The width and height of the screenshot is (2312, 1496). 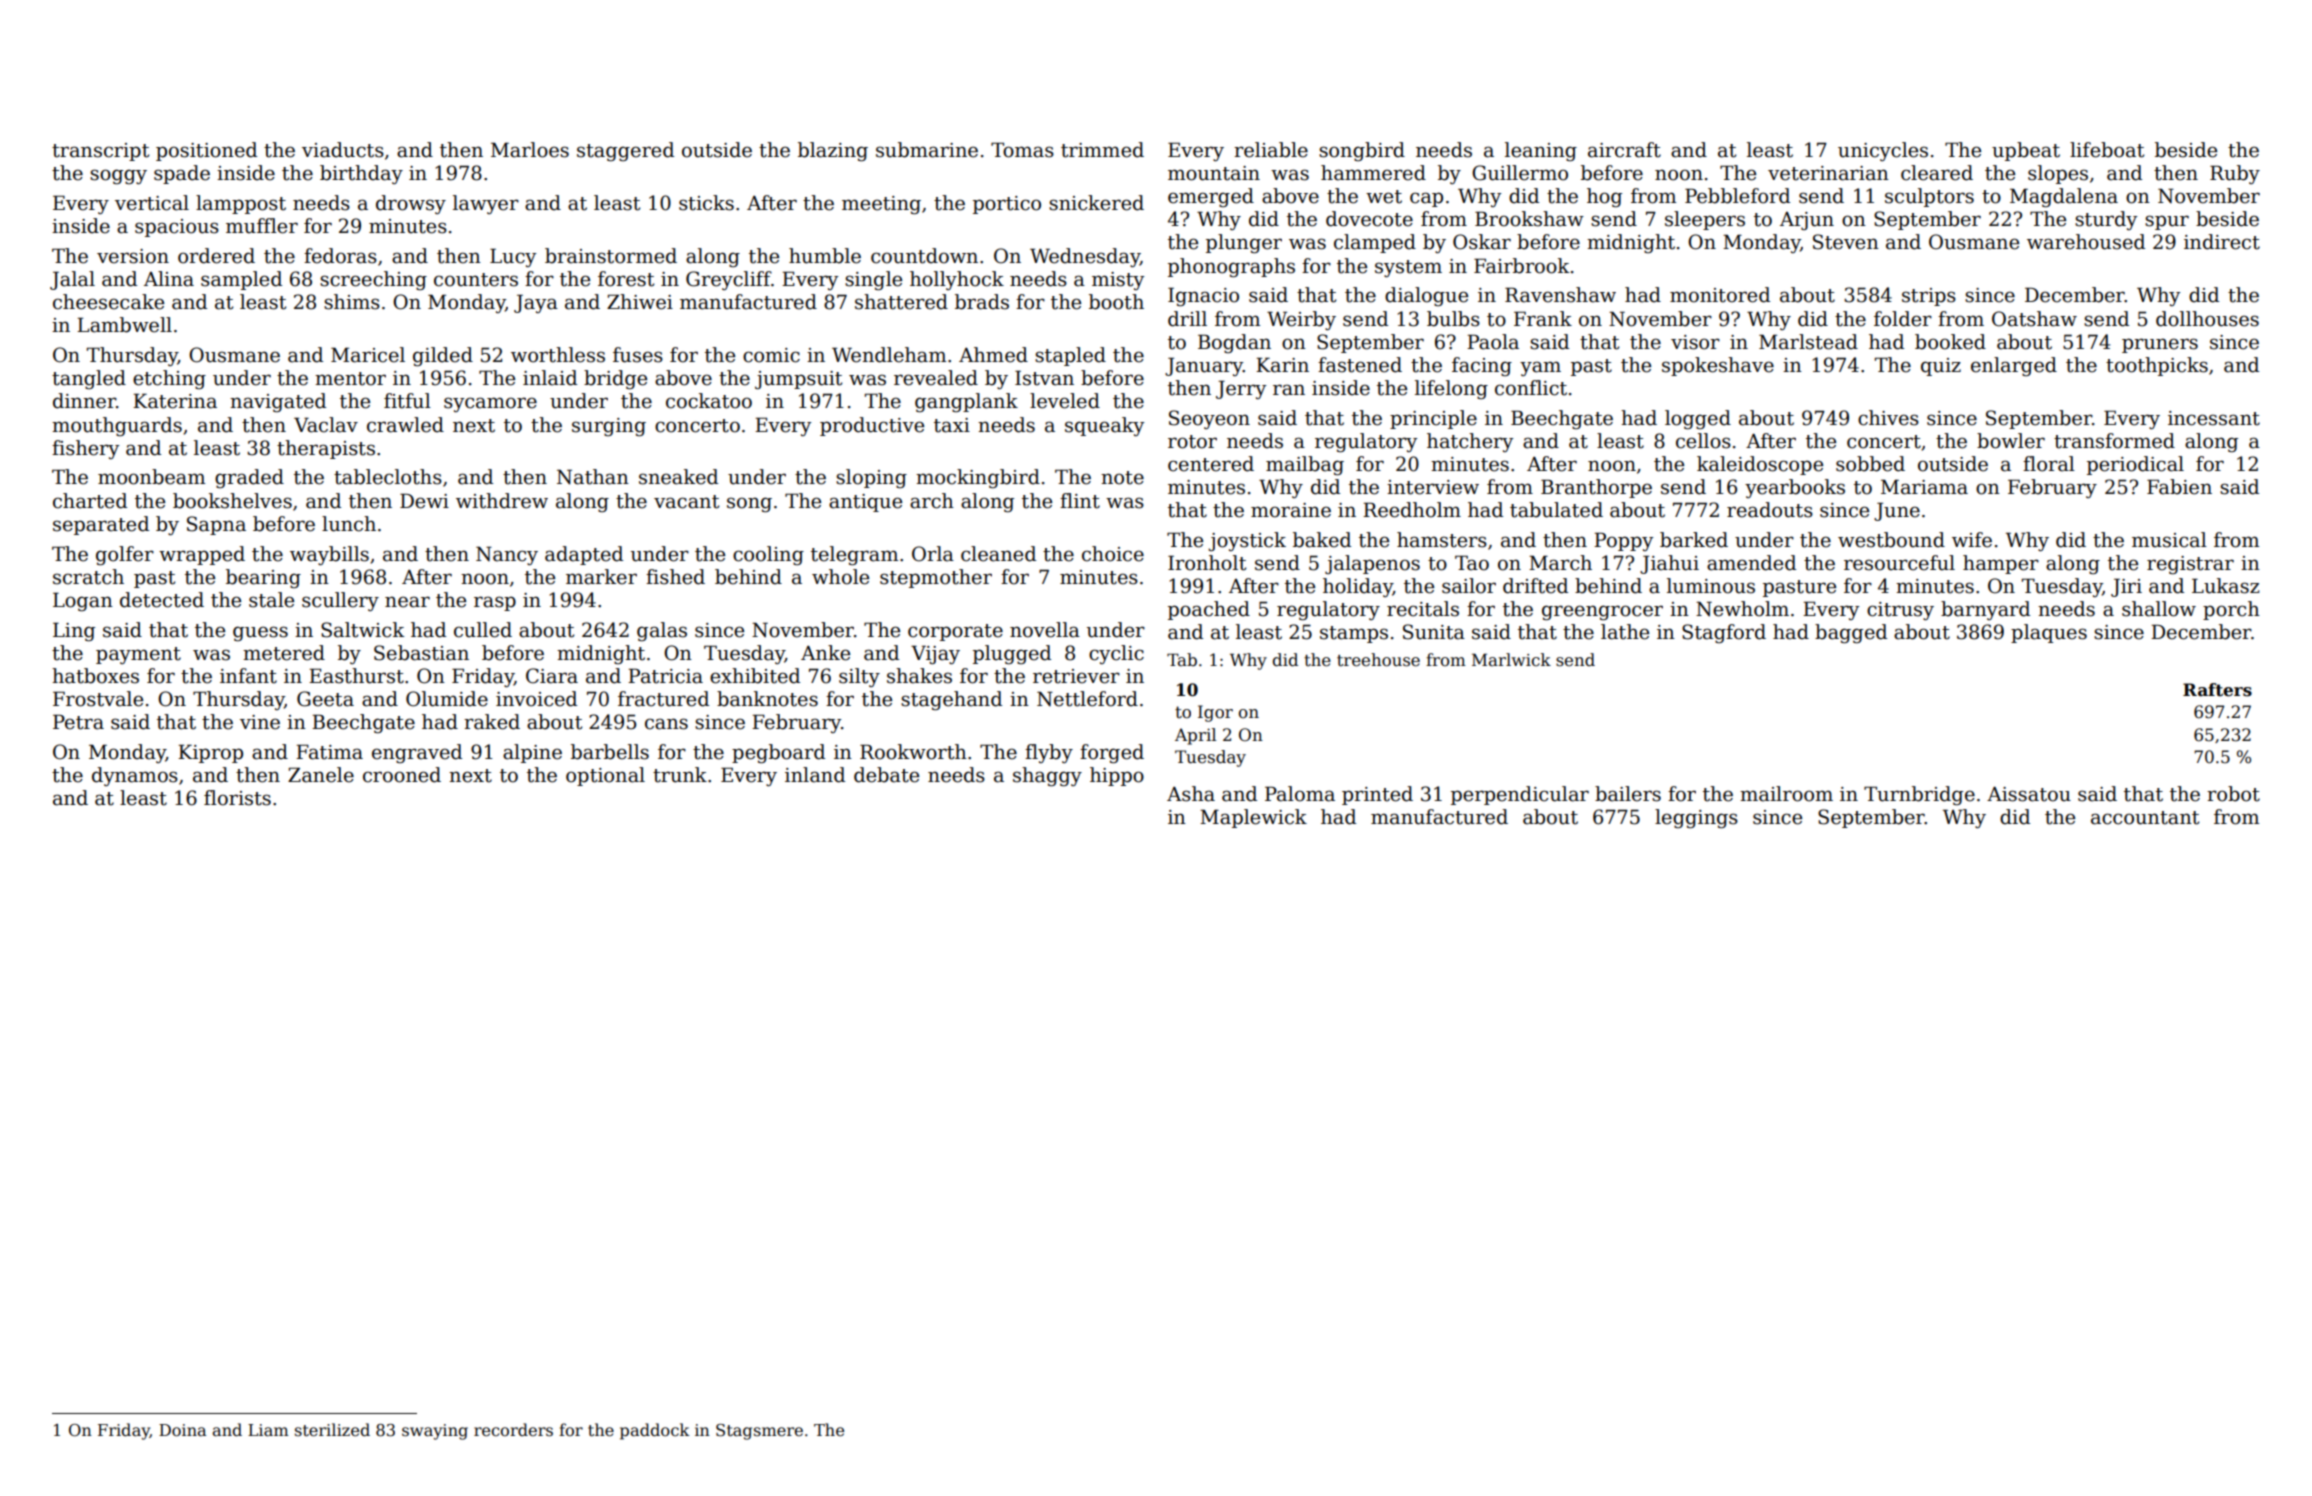 I want to click on paddock, so click(x=655, y=1431).
